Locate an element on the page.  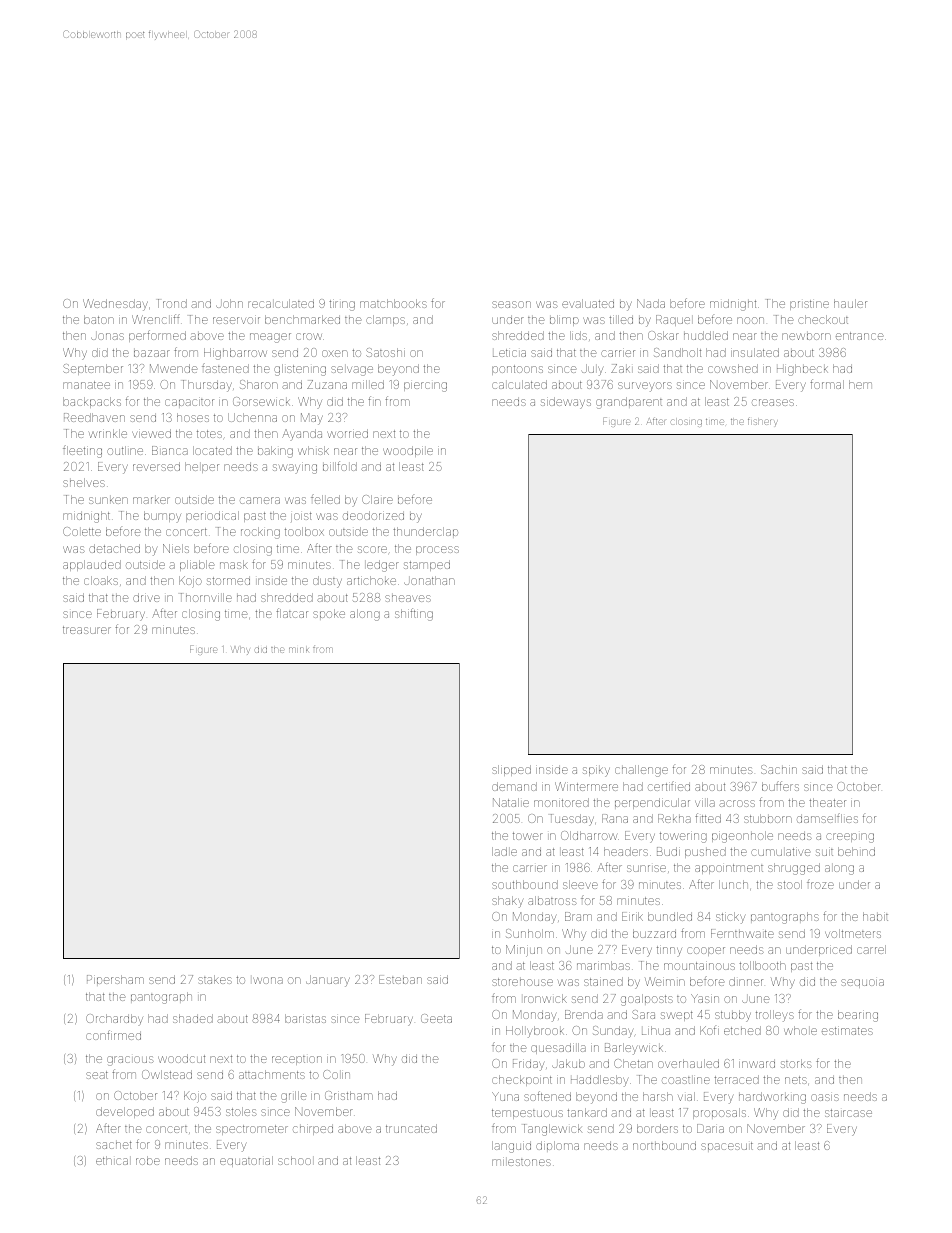
Wednesday is located at coordinates (115, 305).
